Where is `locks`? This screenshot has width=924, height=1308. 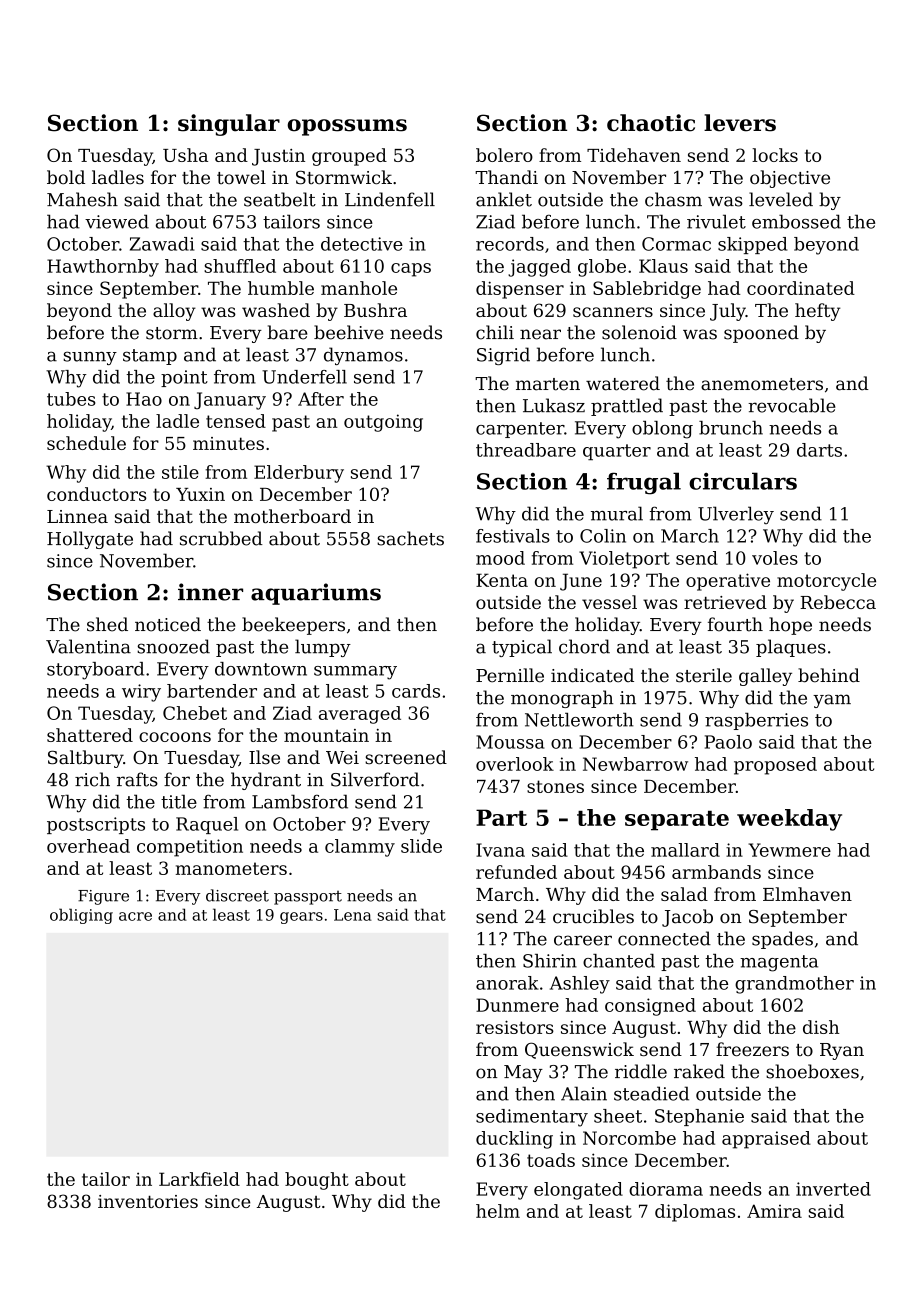 locks is located at coordinates (775, 155).
